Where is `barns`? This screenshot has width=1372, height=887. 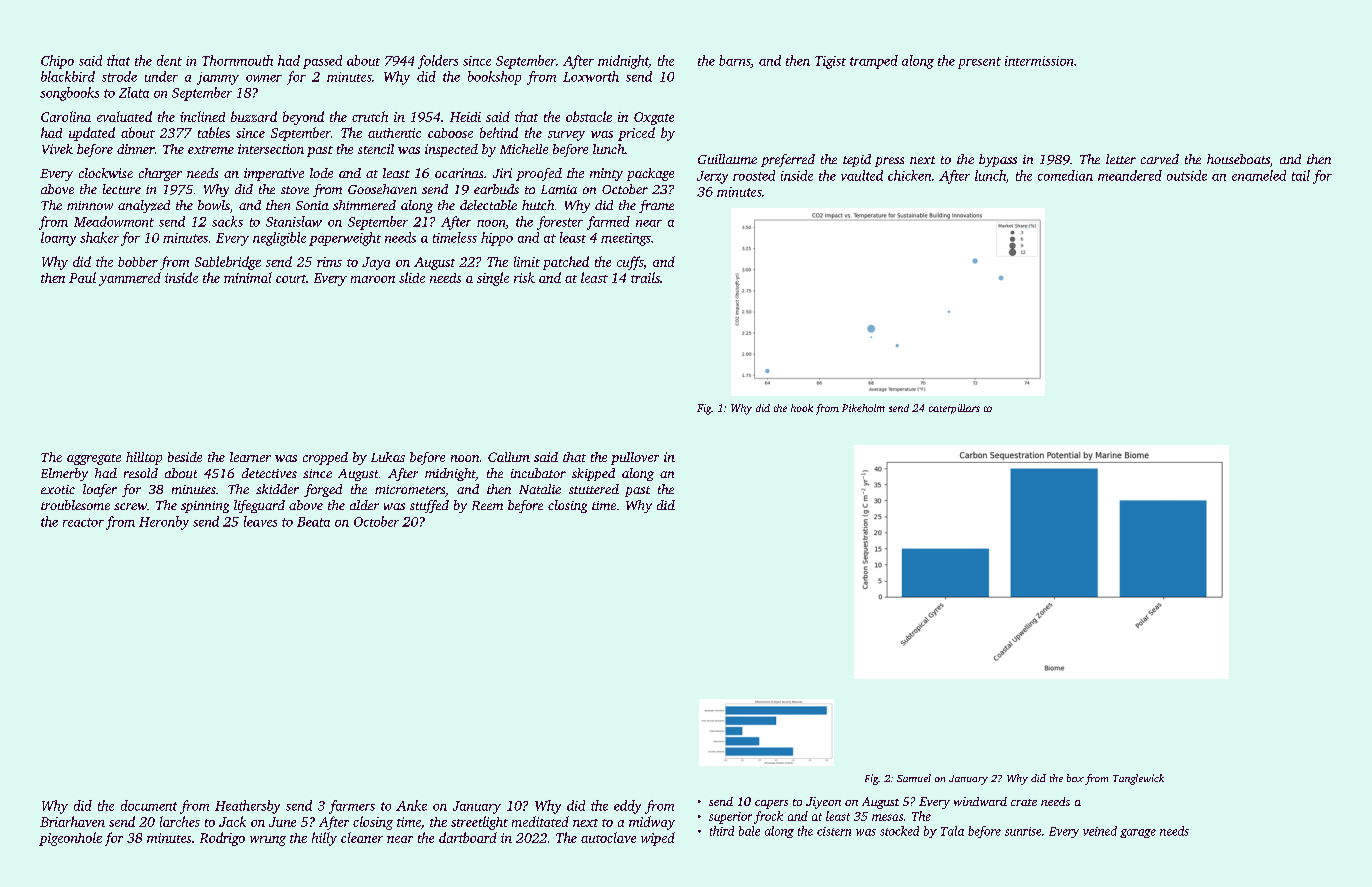
barns is located at coordinates (735, 61).
